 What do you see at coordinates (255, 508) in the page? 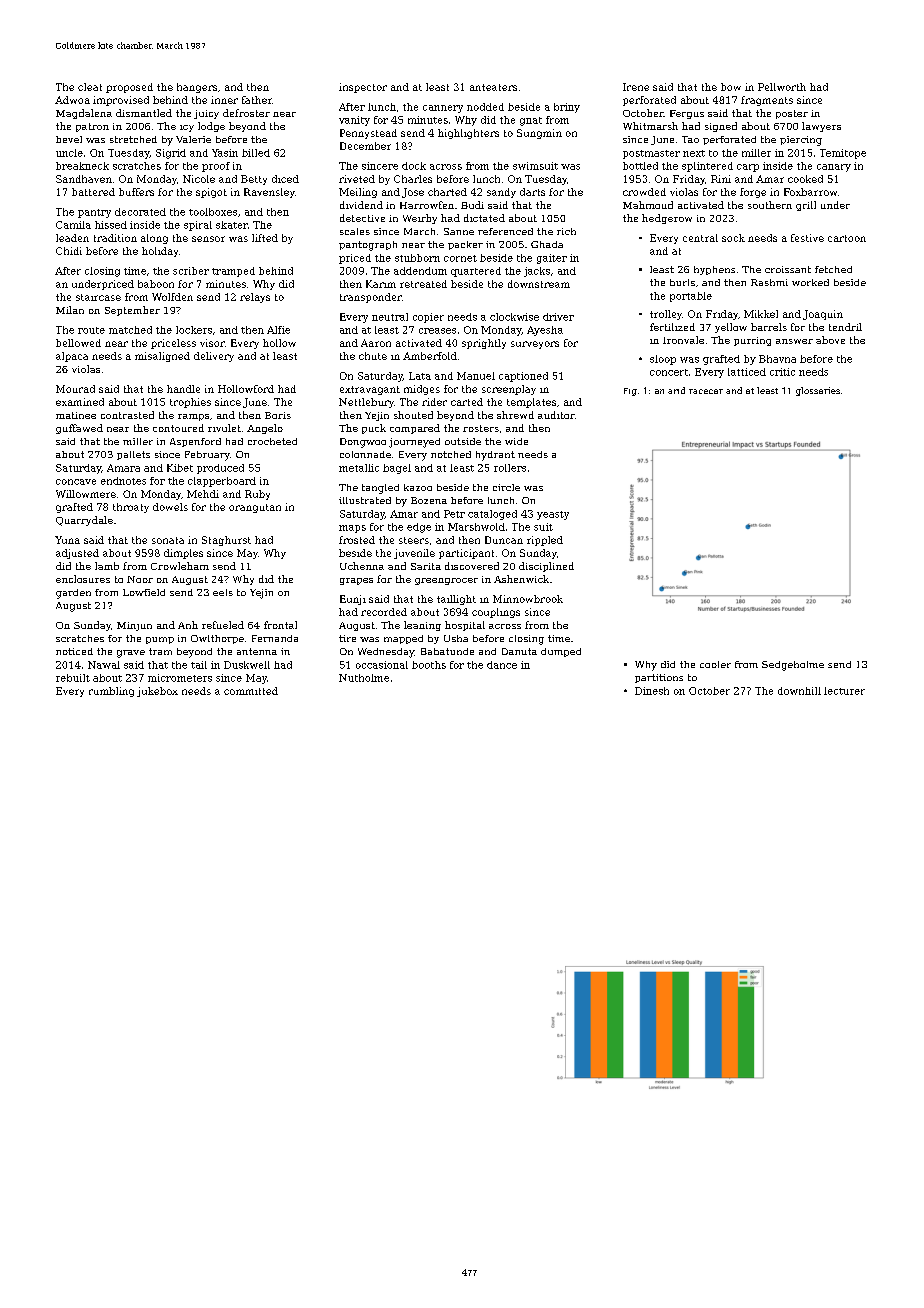
I see `orangutan` at bounding box center [255, 508].
